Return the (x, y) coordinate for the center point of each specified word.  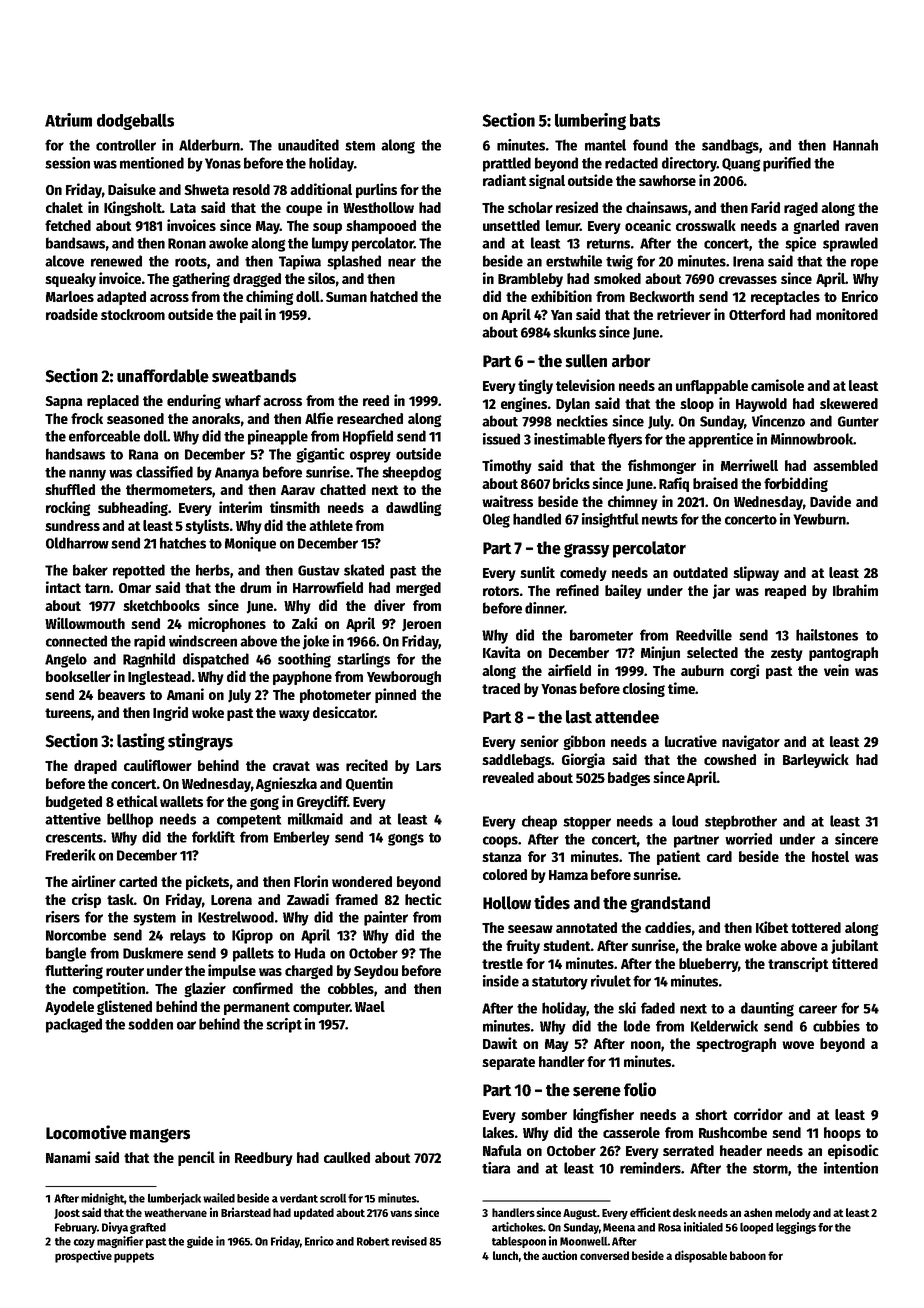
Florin (311, 881)
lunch (506, 1255)
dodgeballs (135, 121)
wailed (219, 1198)
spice (800, 244)
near (402, 262)
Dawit (500, 1043)
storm (770, 1169)
